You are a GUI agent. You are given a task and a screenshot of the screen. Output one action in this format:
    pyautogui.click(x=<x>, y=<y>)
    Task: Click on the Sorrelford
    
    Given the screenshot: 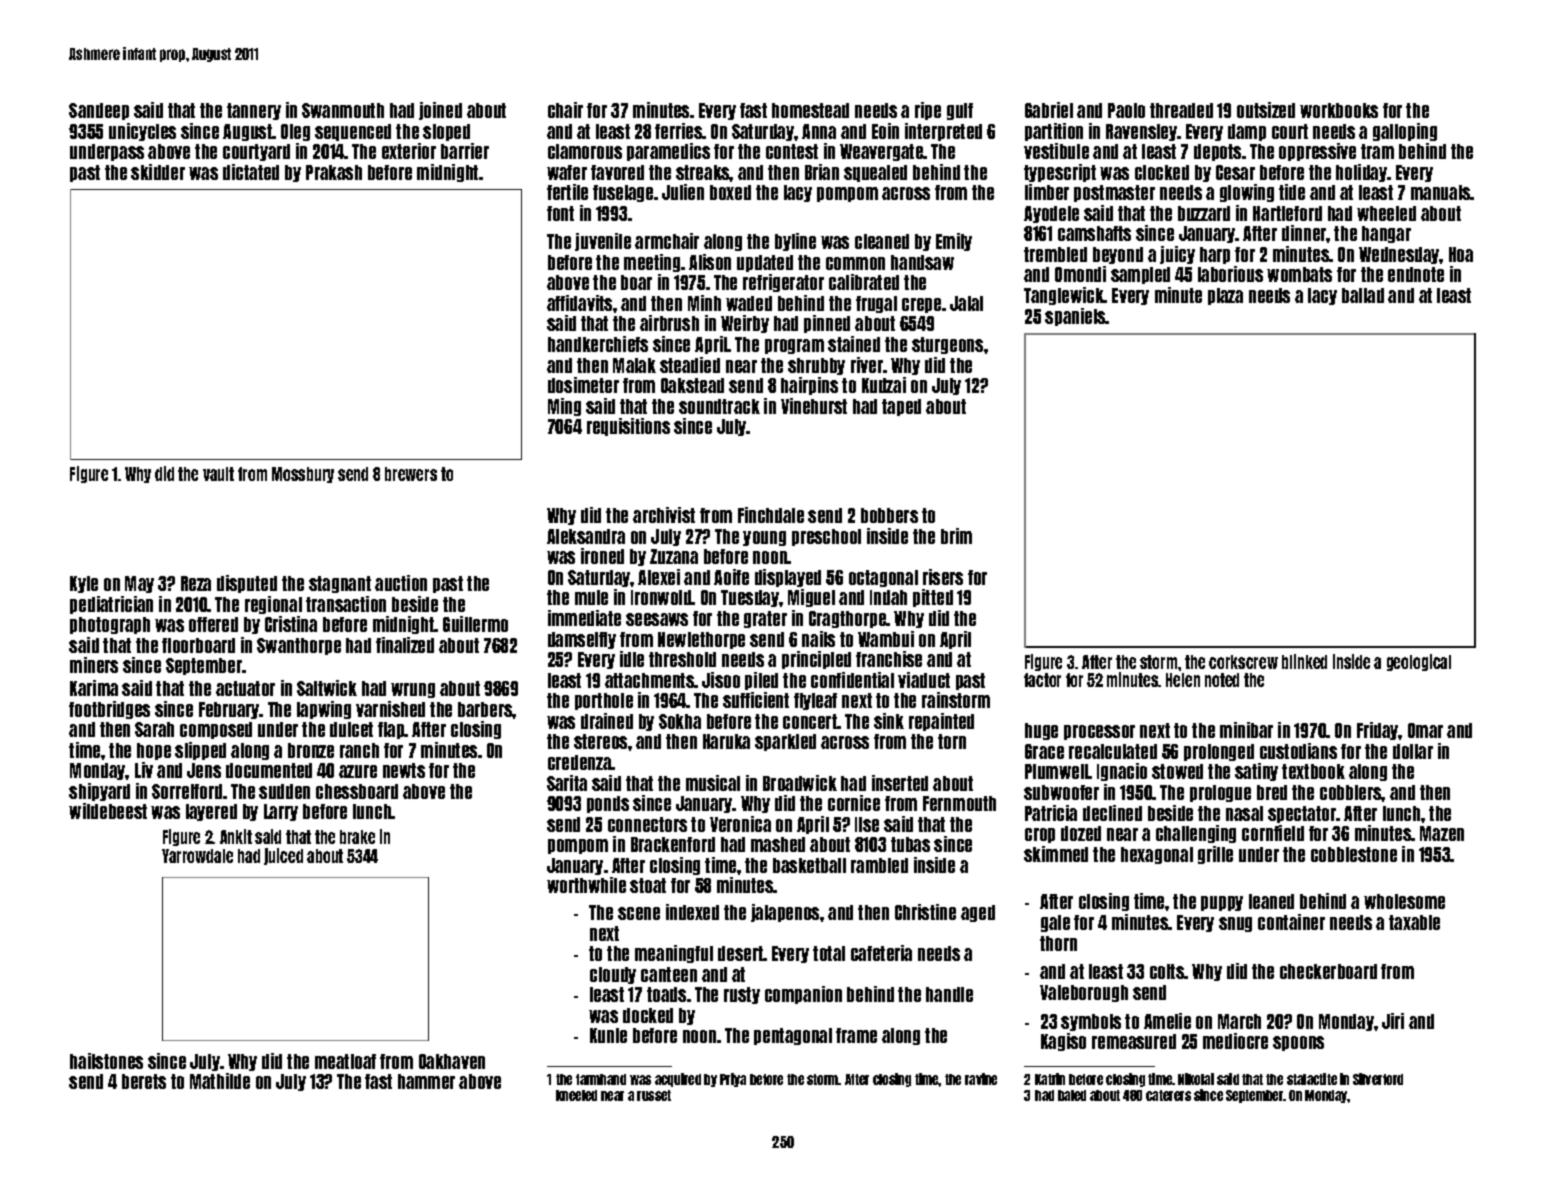 What is the action you would take?
    pyautogui.click(x=187, y=791)
